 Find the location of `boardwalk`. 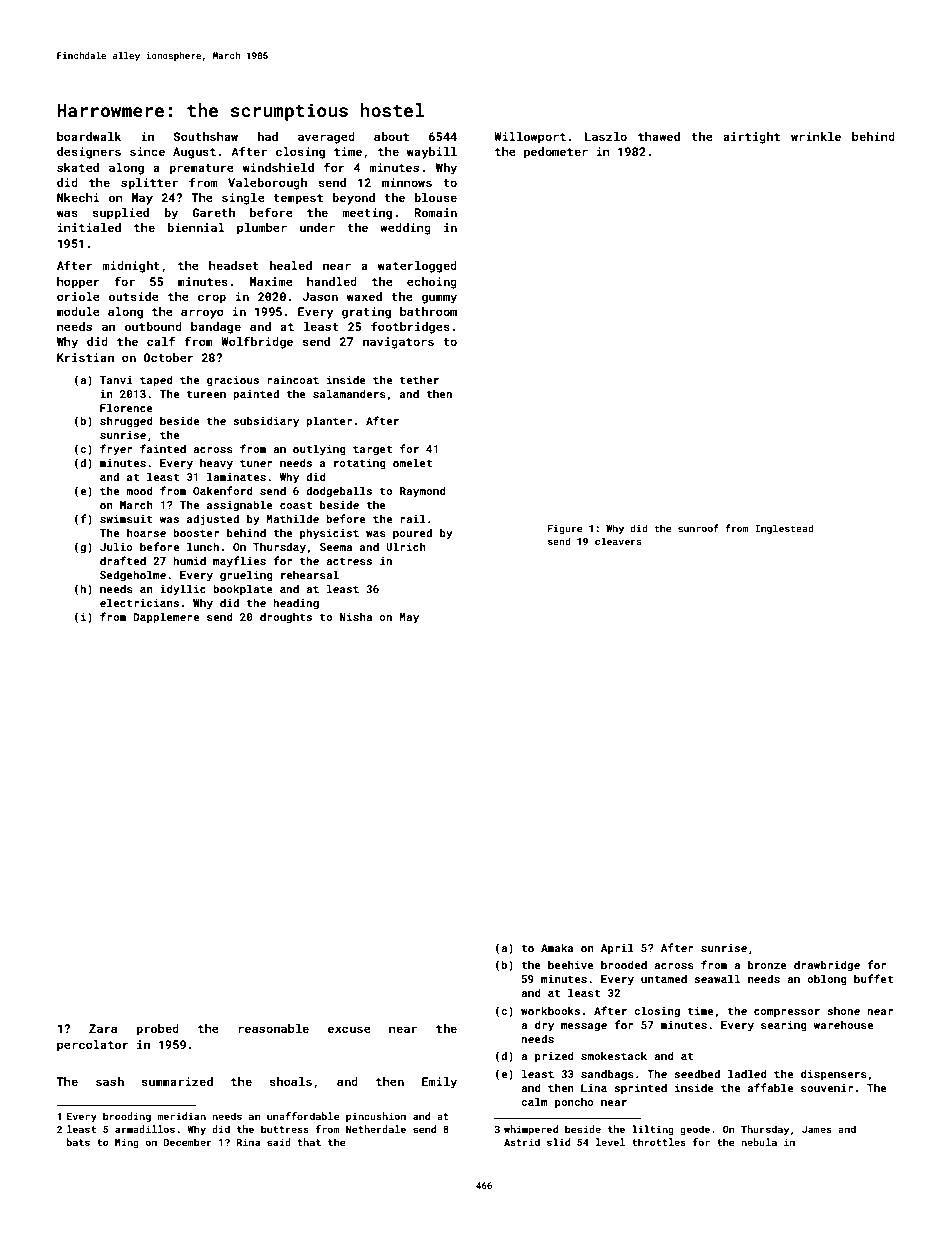

boardwalk is located at coordinates (89, 136).
